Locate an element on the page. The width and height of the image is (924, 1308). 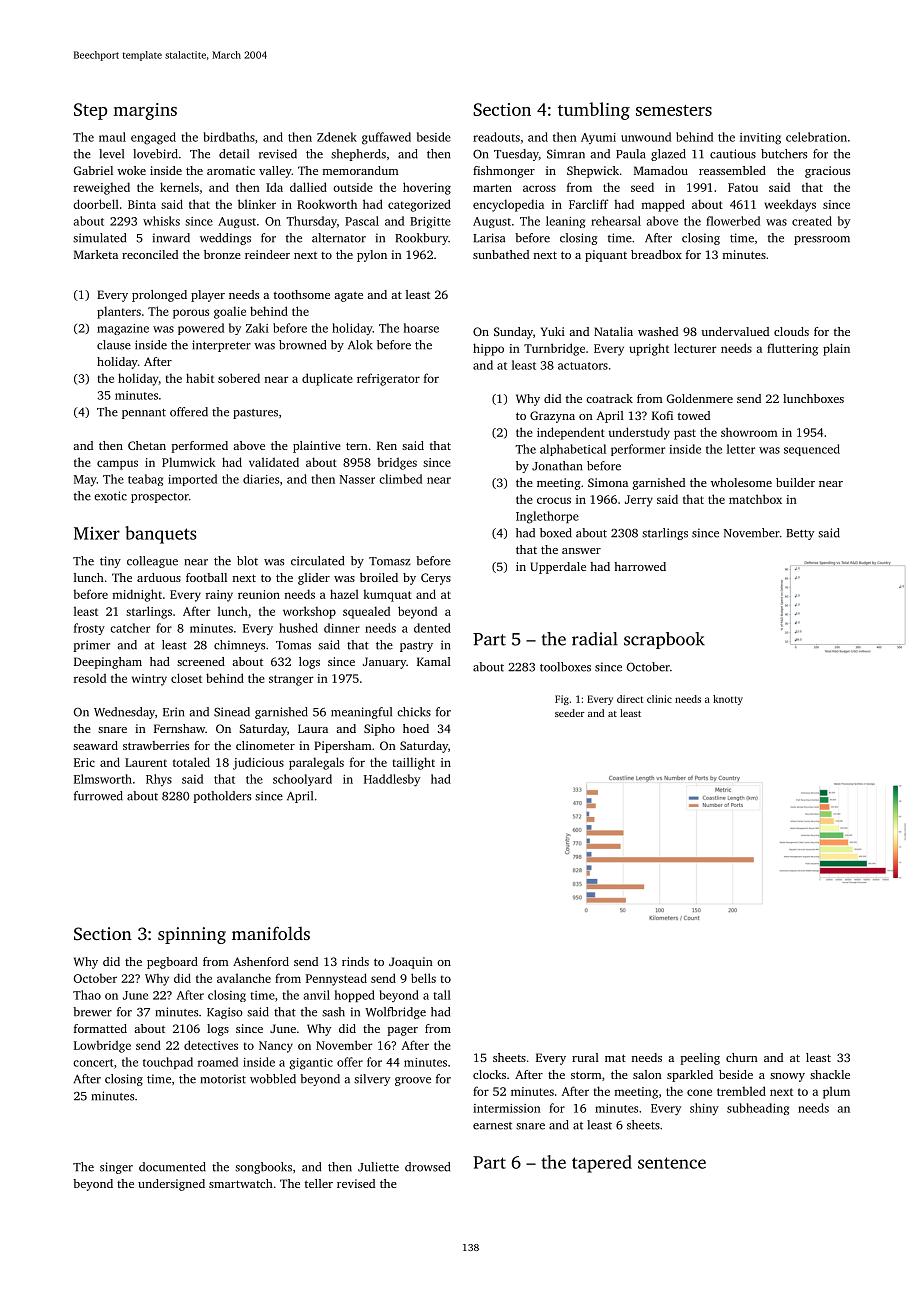
clocks is located at coordinates (489, 1074).
